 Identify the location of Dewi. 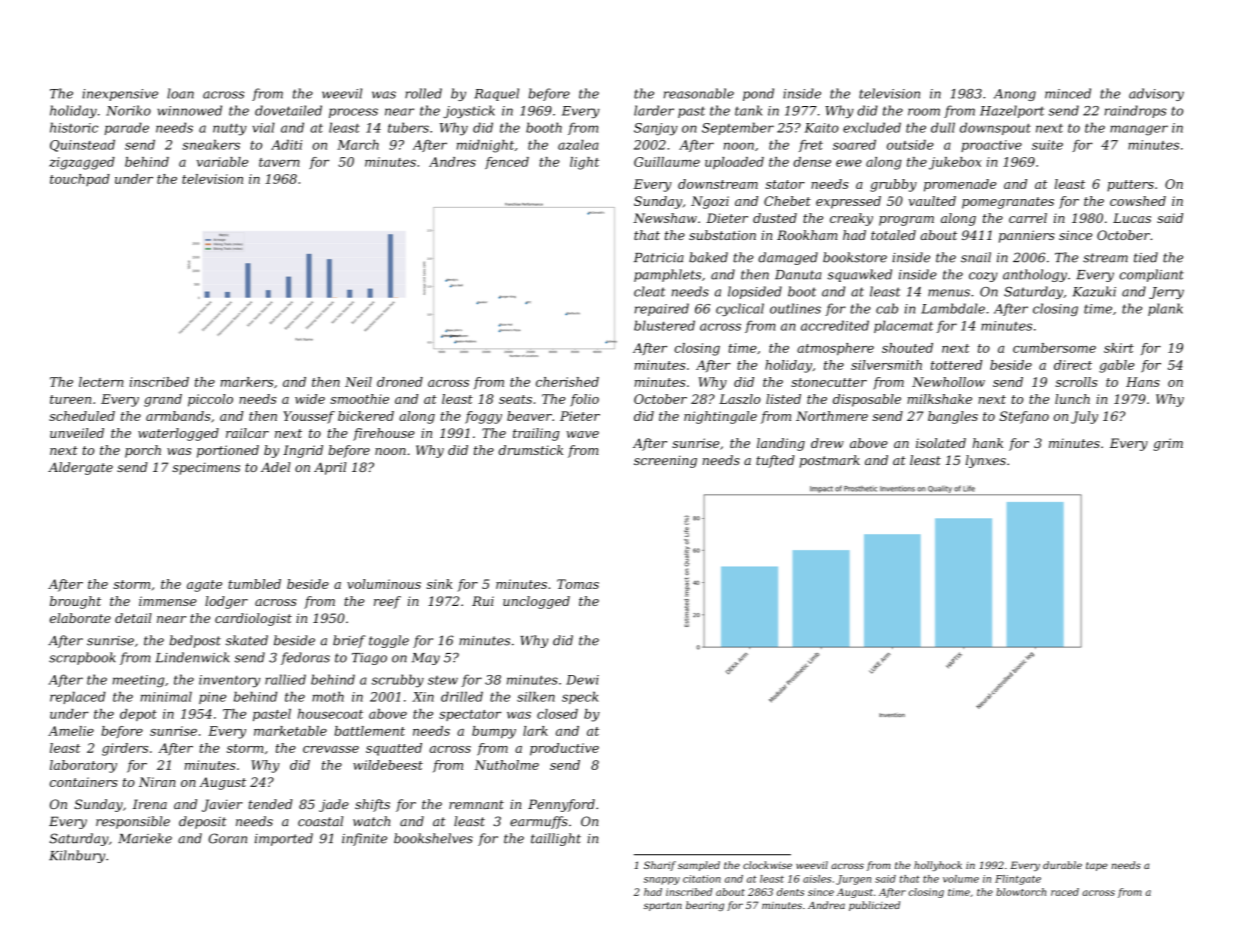
(582, 680).
